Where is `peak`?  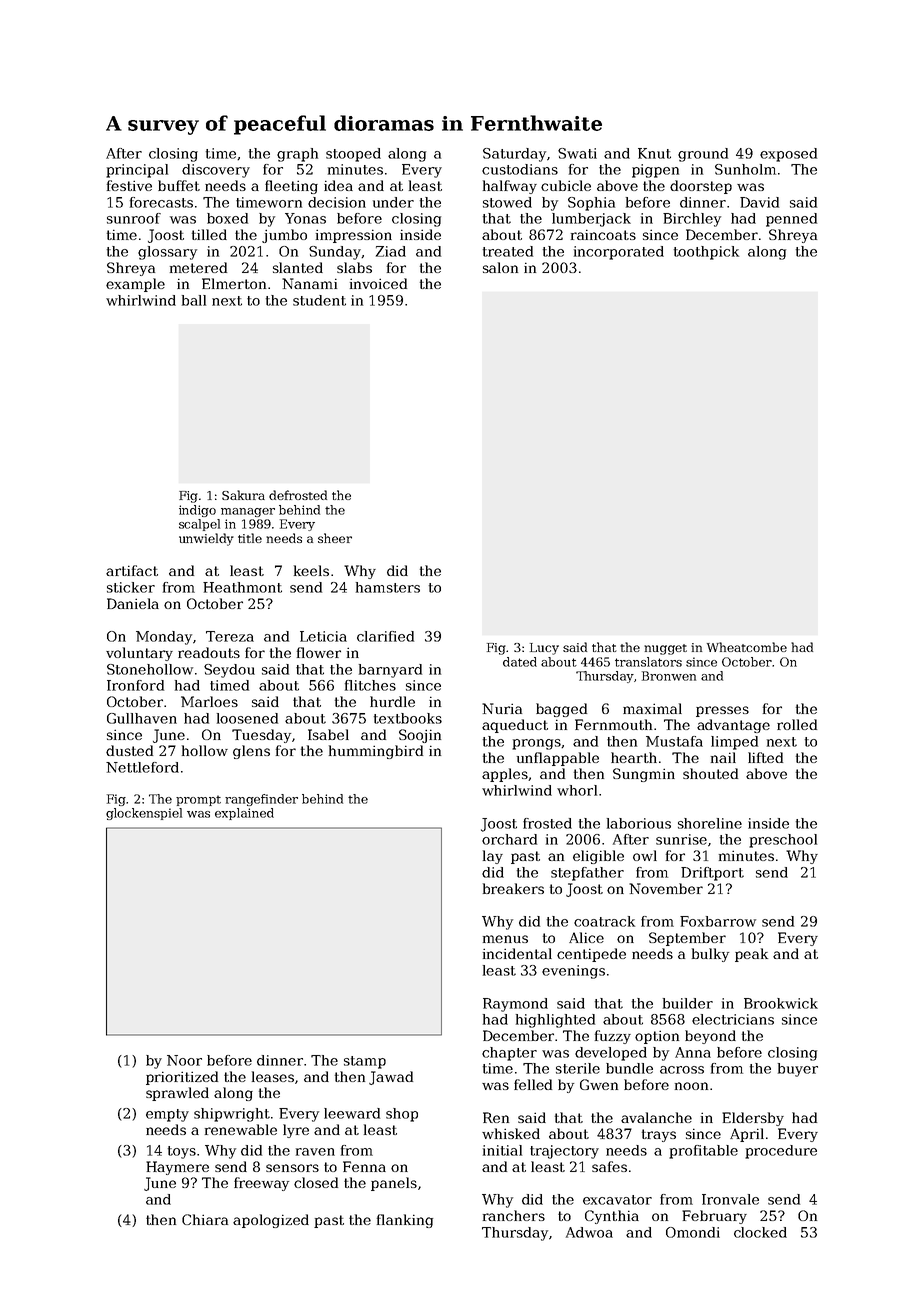
peak is located at coordinates (751, 955).
